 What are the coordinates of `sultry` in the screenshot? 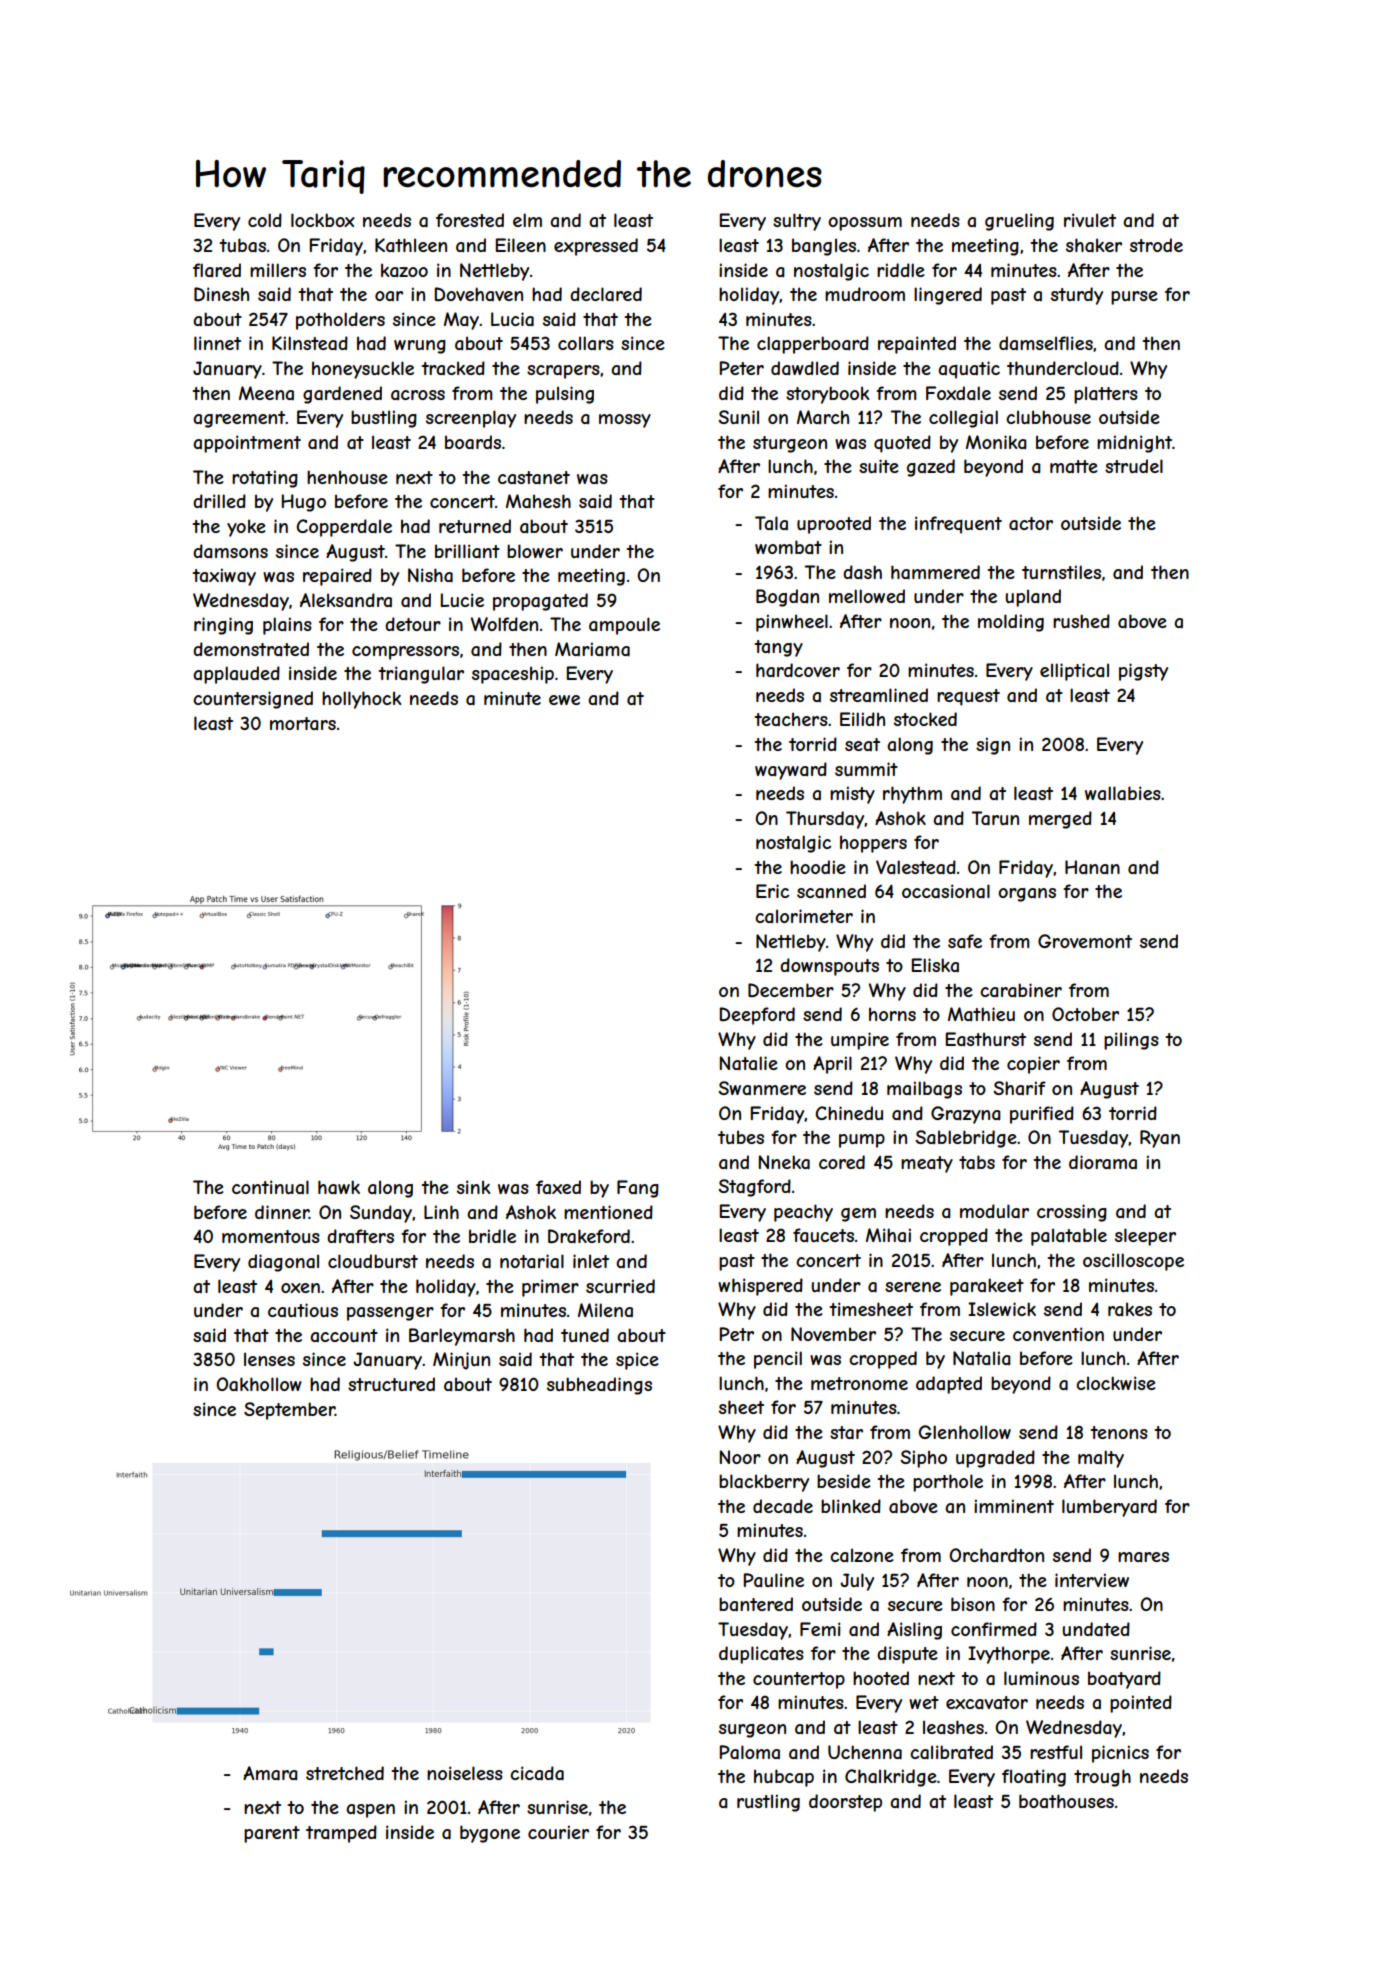 It's located at (797, 222).
